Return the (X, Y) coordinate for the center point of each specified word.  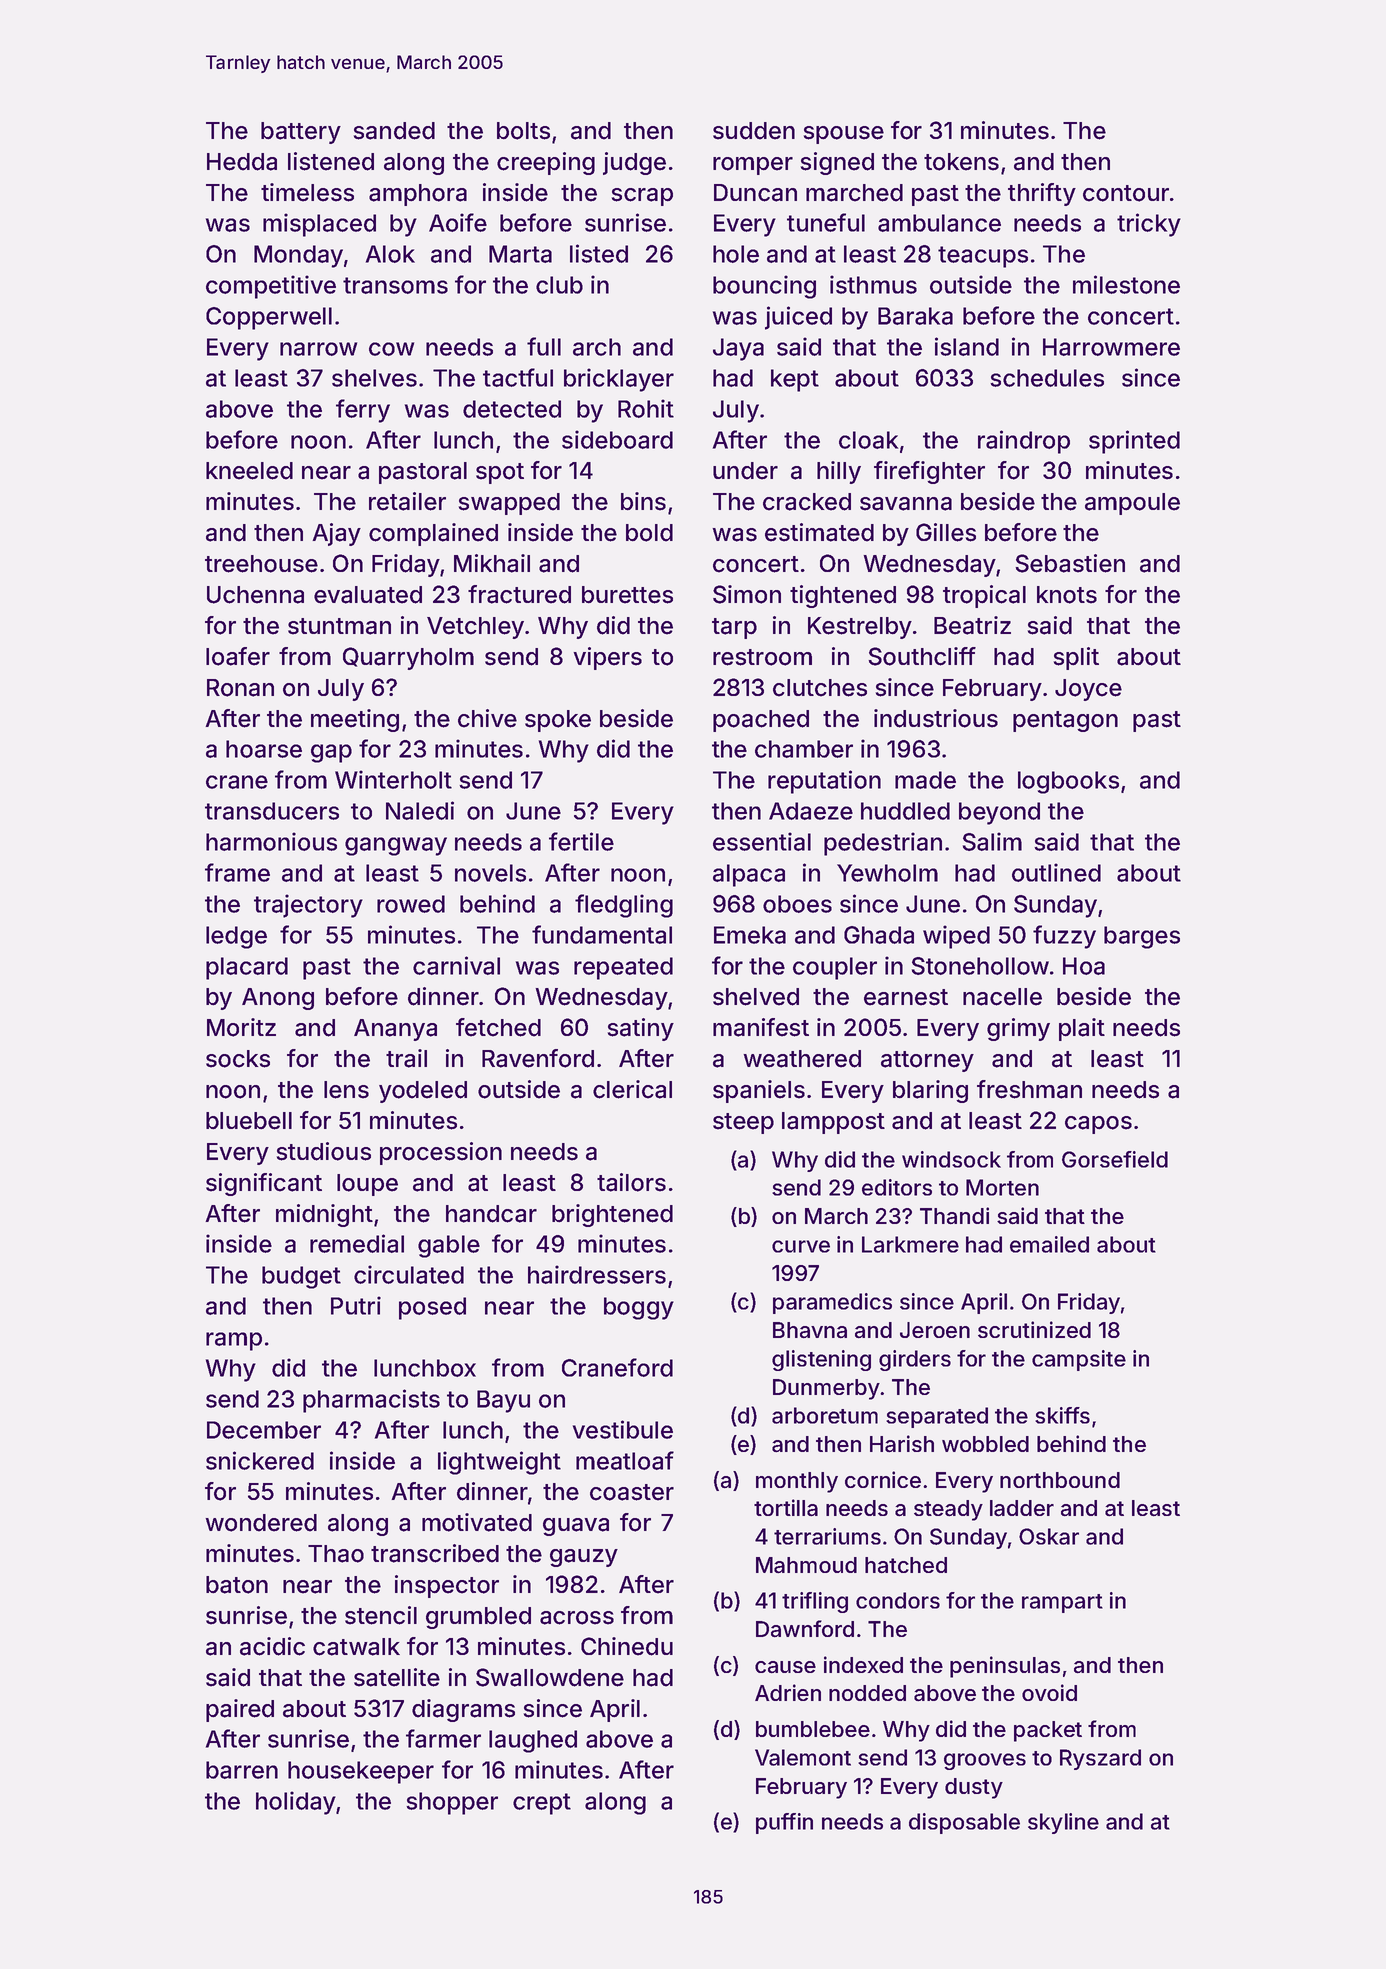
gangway (396, 846)
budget (301, 1277)
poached (761, 721)
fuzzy (1064, 937)
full (544, 346)
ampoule (1132, 504)
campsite (1079, 1360)
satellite (397, 1677)
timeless (307, 192)
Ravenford (538, 1058)
